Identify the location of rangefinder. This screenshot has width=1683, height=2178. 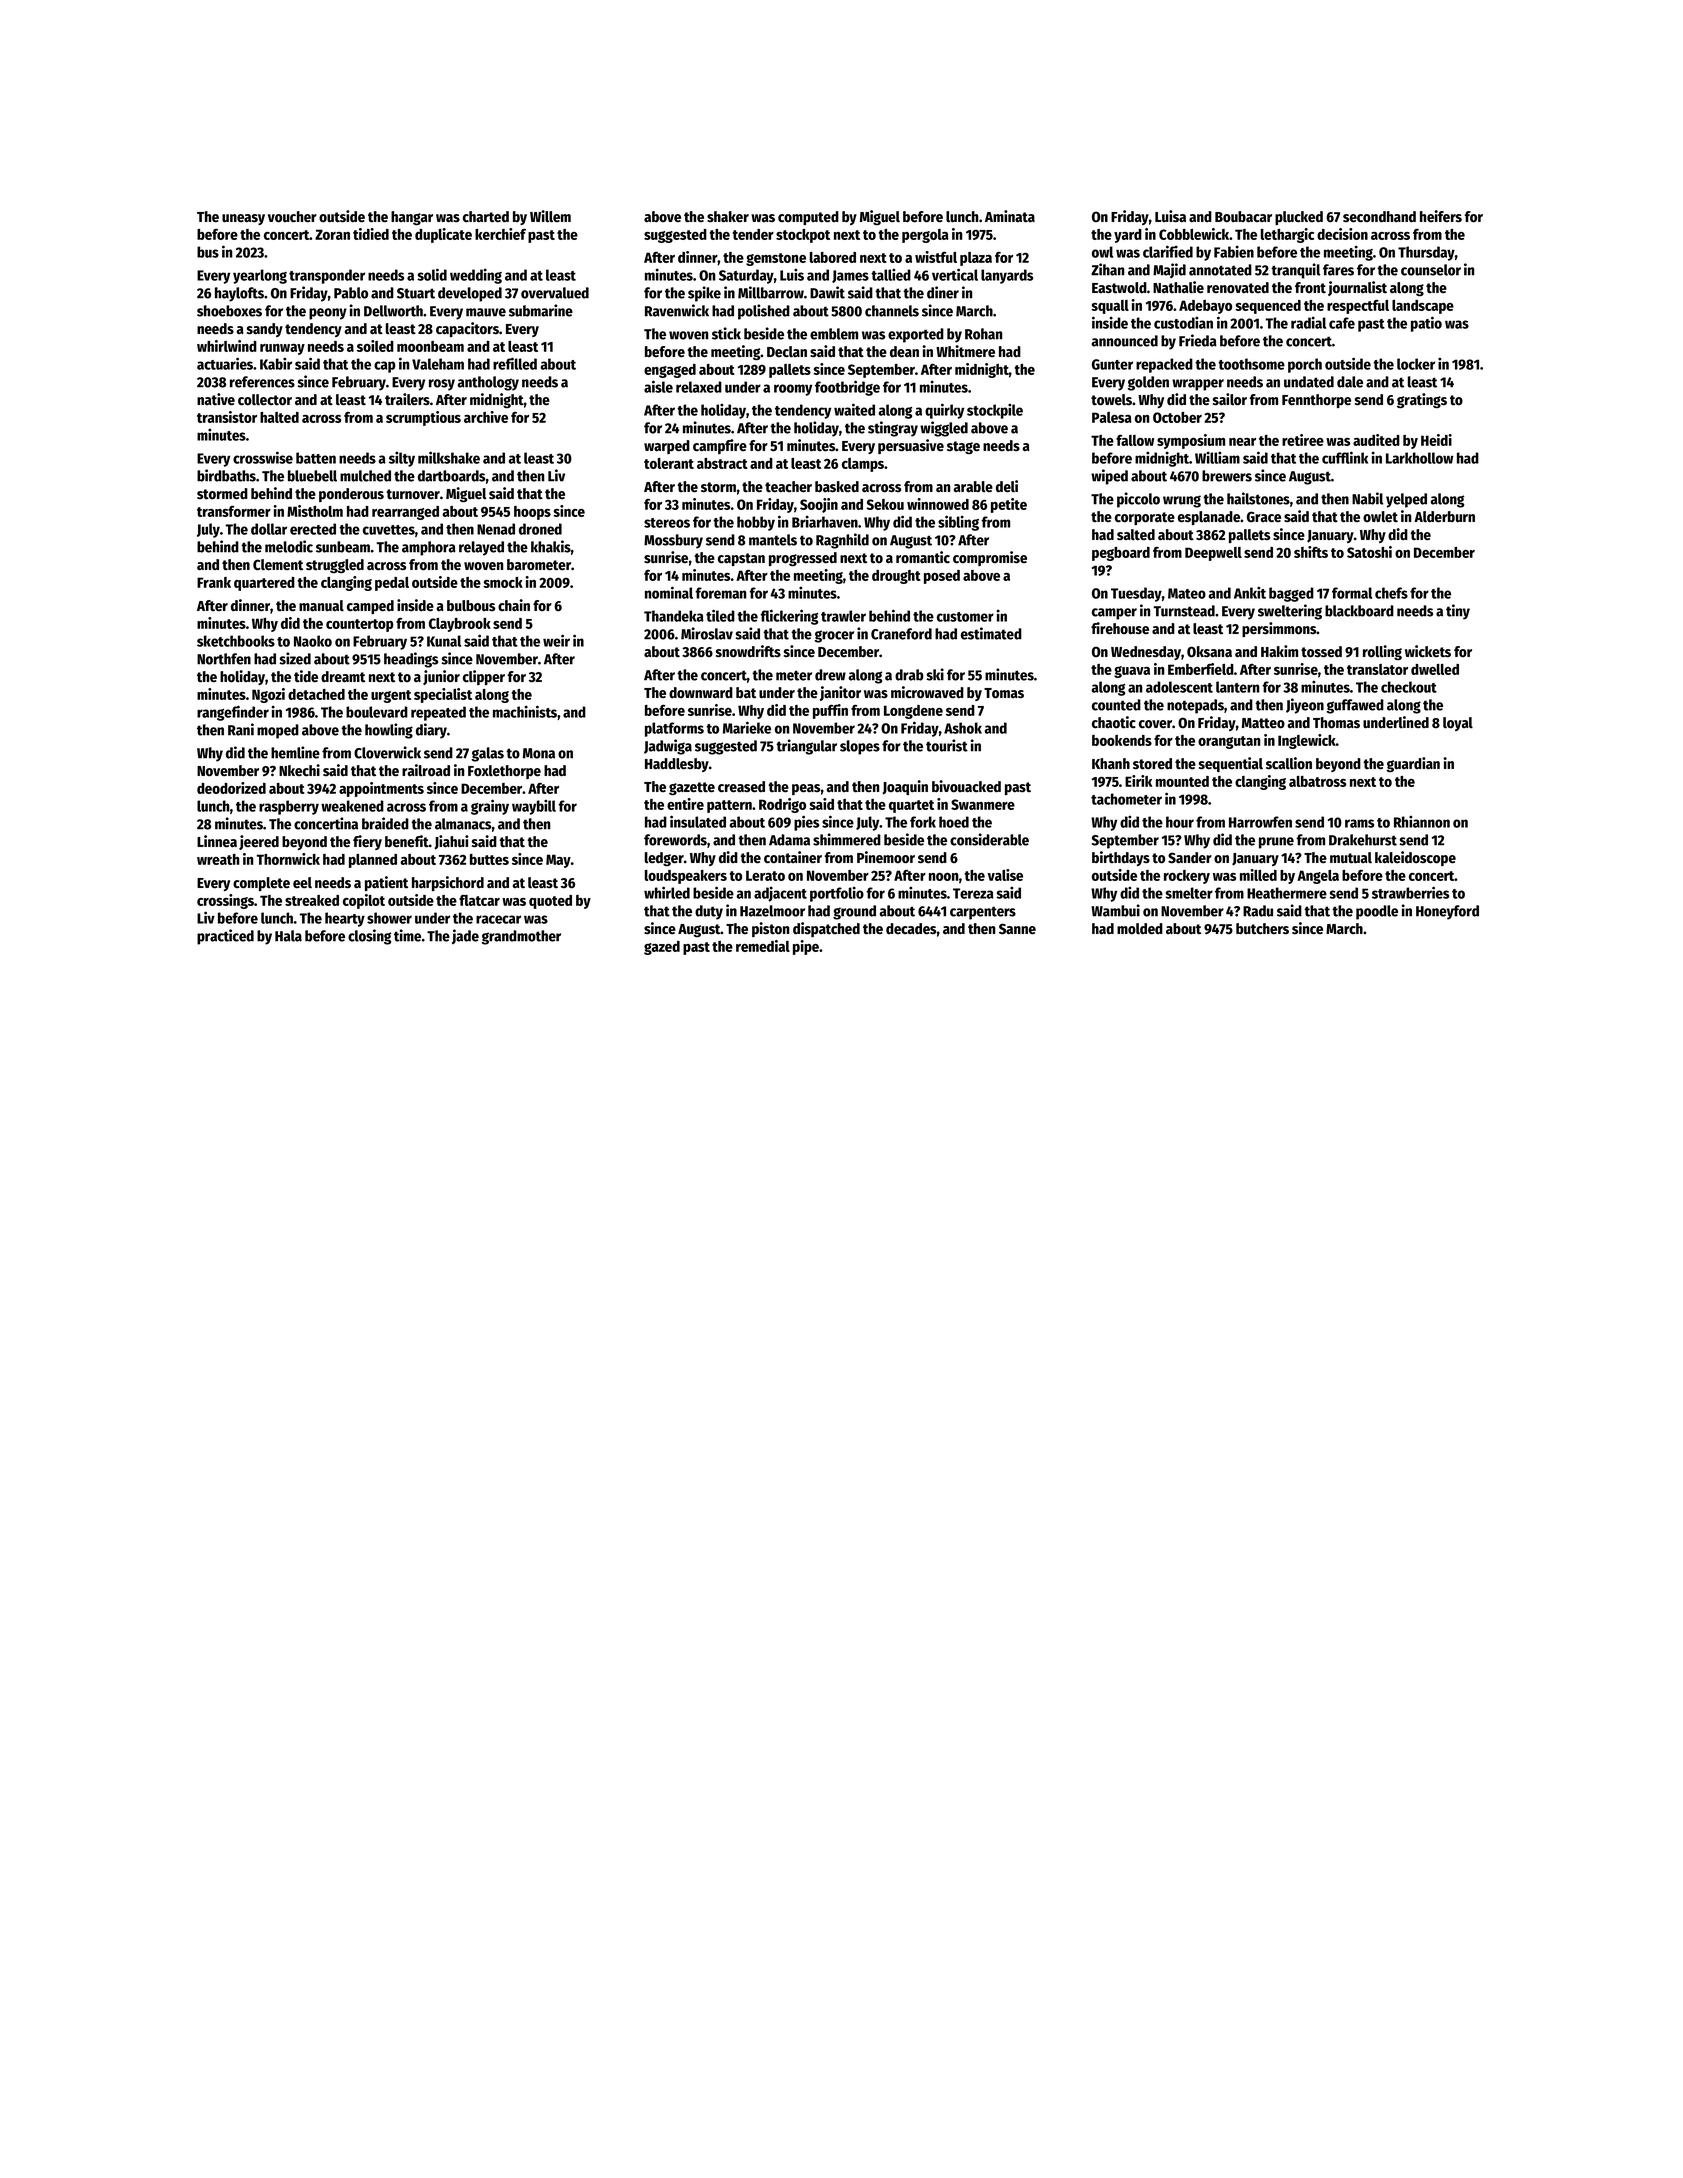
(233, 713).
